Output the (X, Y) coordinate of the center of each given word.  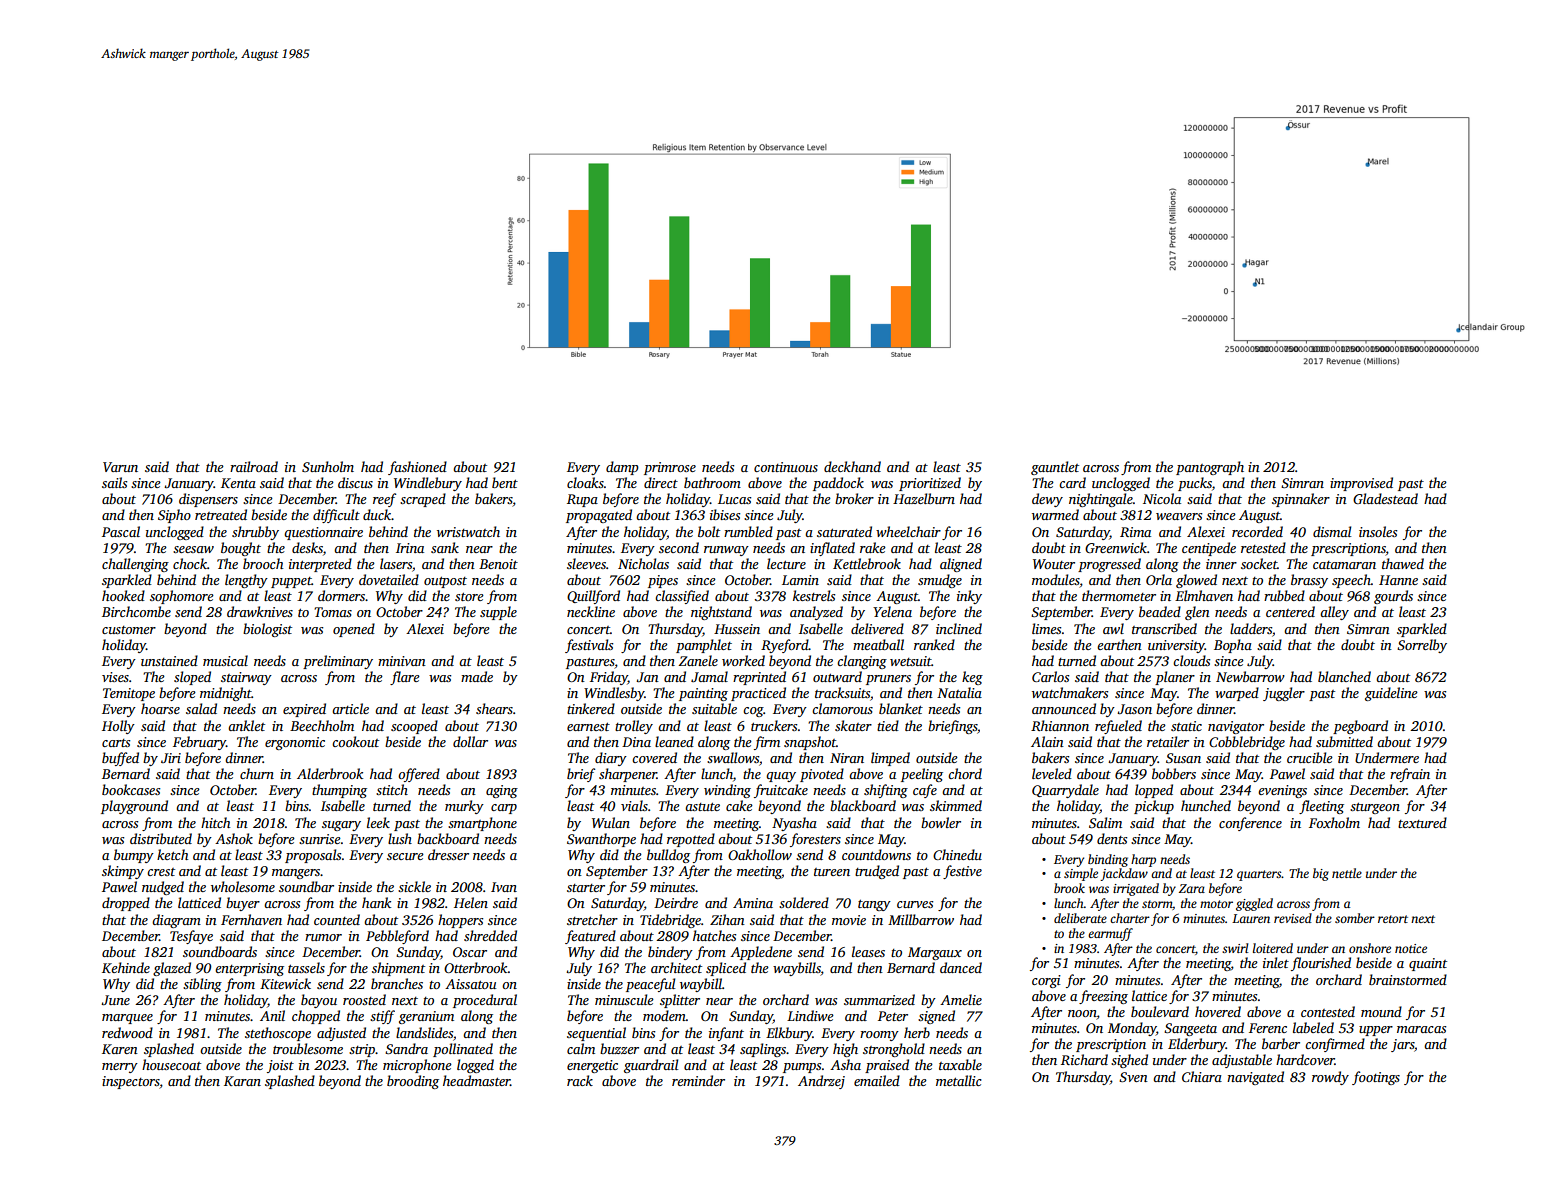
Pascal (121, 531)
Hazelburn (924, 498)
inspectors (131, 1082)
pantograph (1210, 468)
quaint (1428, 964)
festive (962, 872)
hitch (215, 822)
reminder (698, 1080)
